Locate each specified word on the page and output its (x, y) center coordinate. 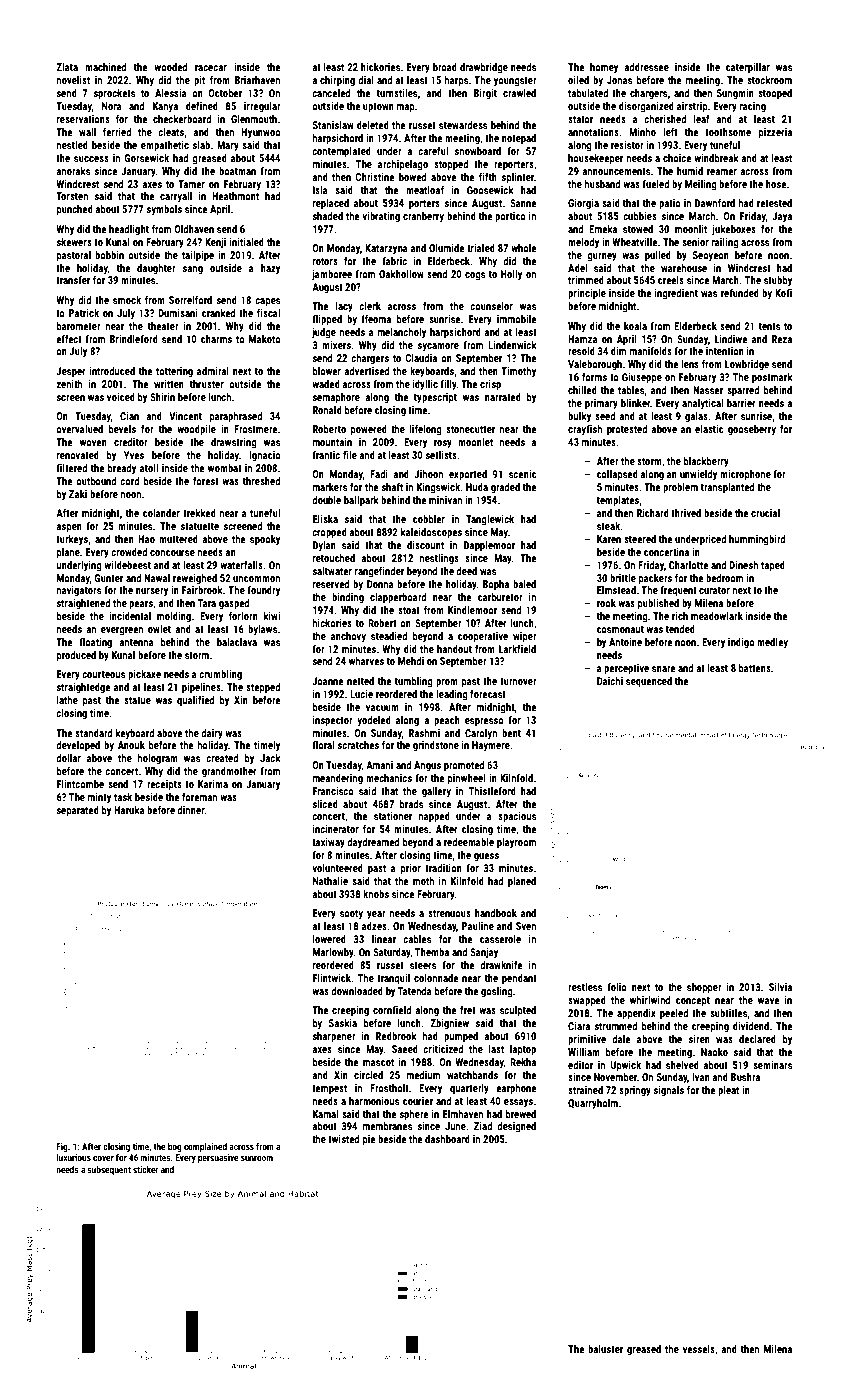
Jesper (71, 372)
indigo (741, 643)
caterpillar (748, 68)
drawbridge (484, 68)
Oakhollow (401, 274)
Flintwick (332, 978)
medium (423, 1075)
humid (690, 171)
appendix (636, 1014)
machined (105, 67)
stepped (263, 688)
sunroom (257, 1158)
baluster (605, 1349)
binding (348, 598)
